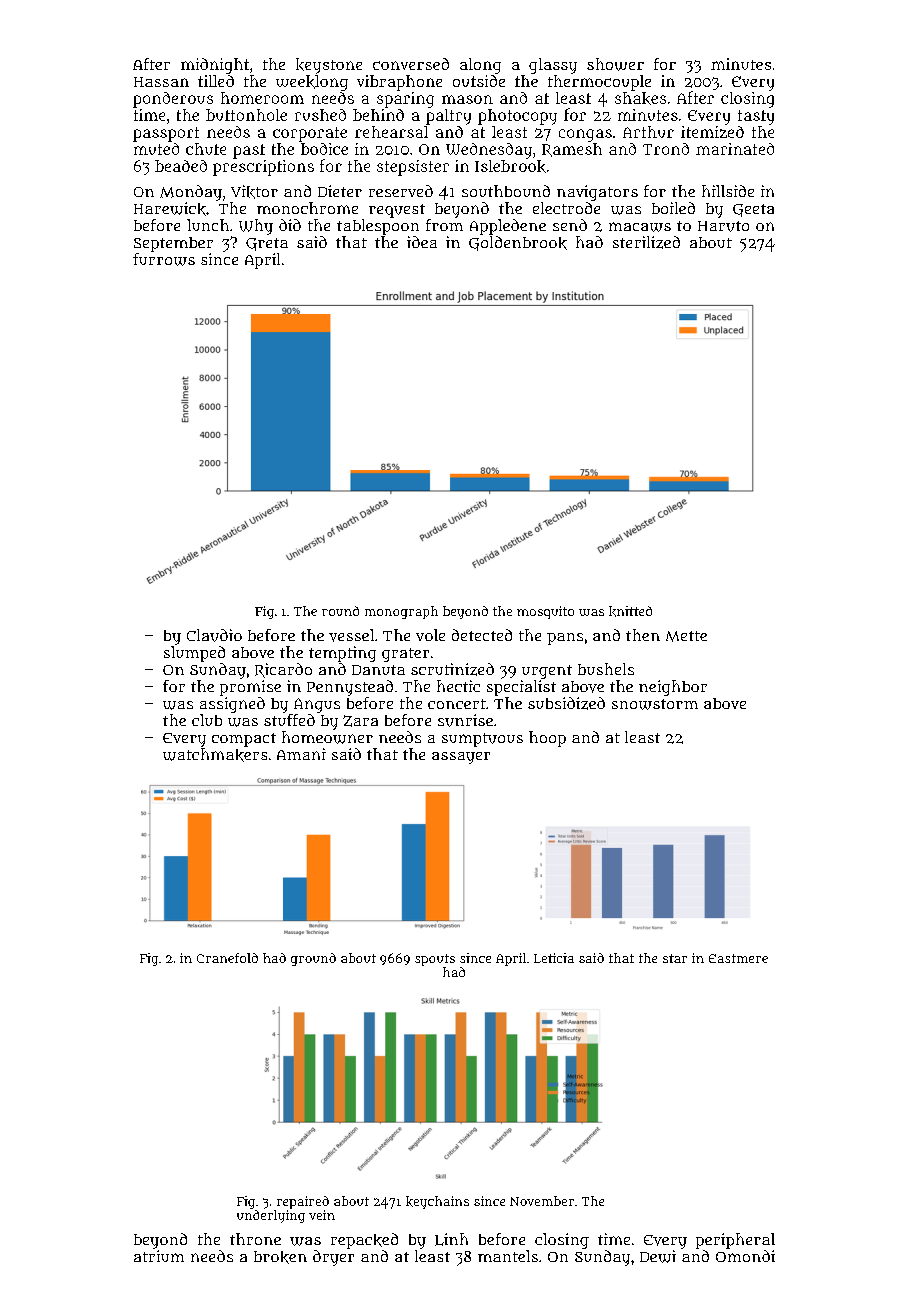  What do you see at coordinates (508, 1256) in the image?
I see `mantels` at bounding box center [508, 1256].
